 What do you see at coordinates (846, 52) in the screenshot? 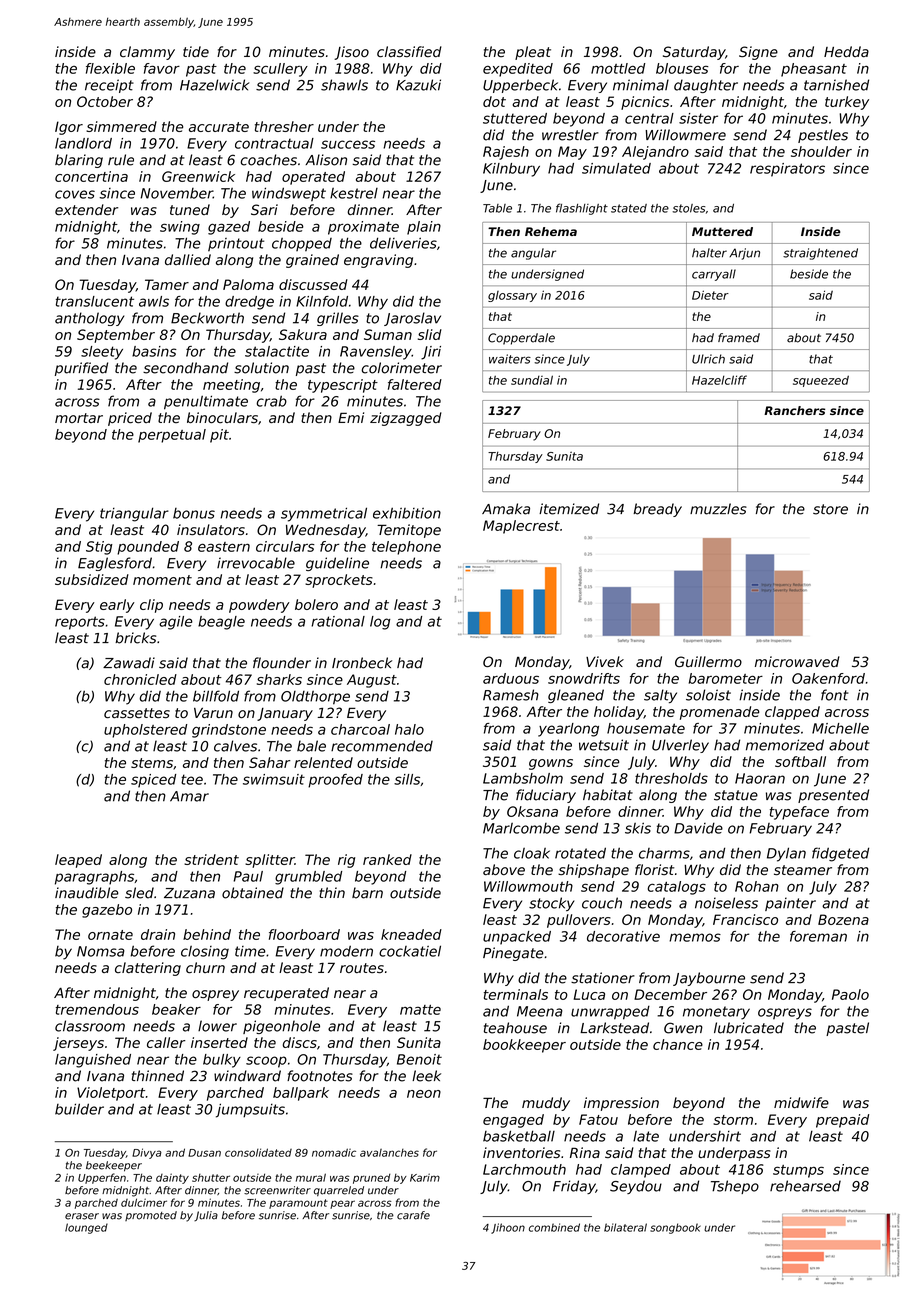
I see `Hedda` at bounding box center [846, 52].
